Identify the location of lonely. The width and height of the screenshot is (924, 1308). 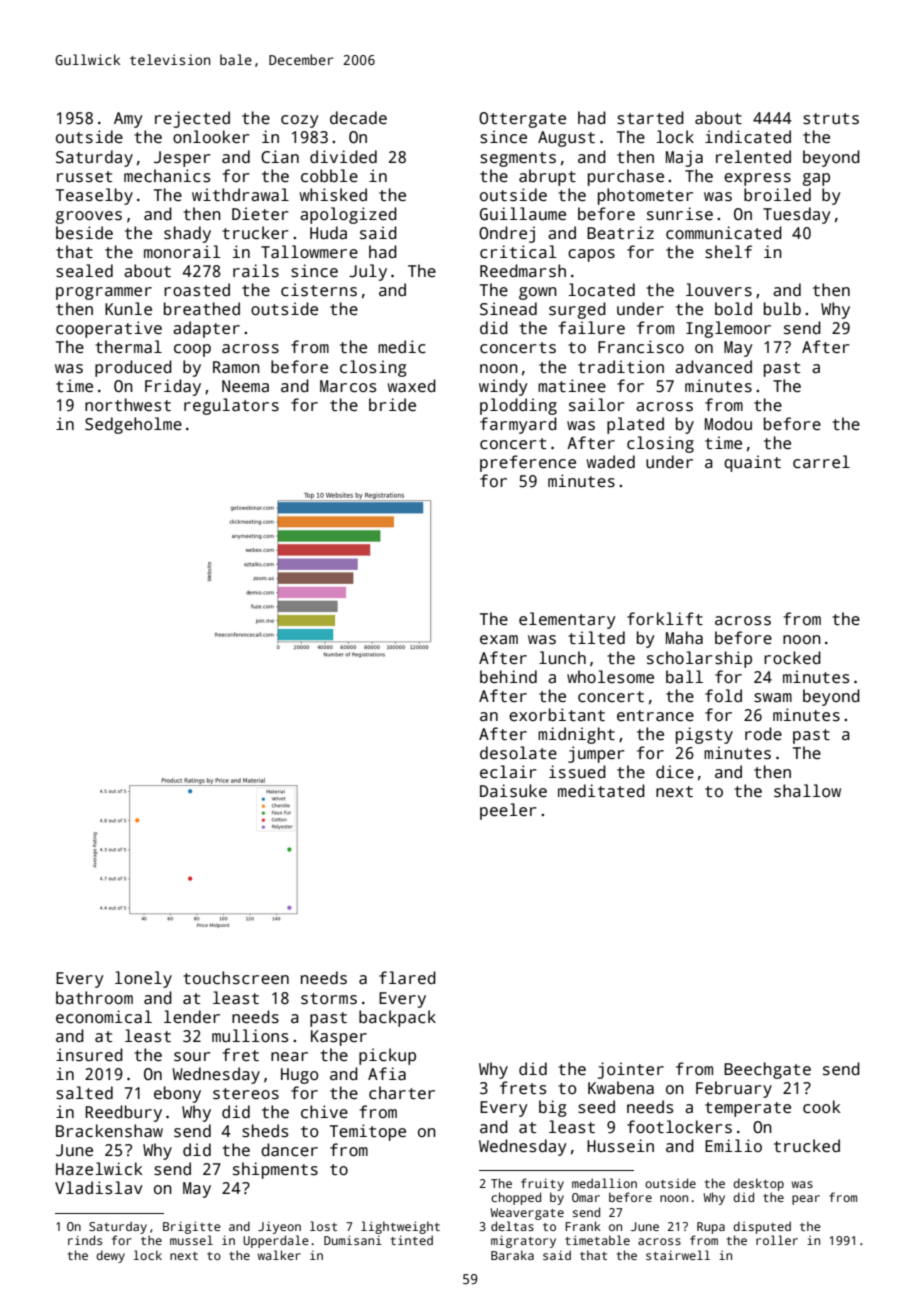
(143, 979).
